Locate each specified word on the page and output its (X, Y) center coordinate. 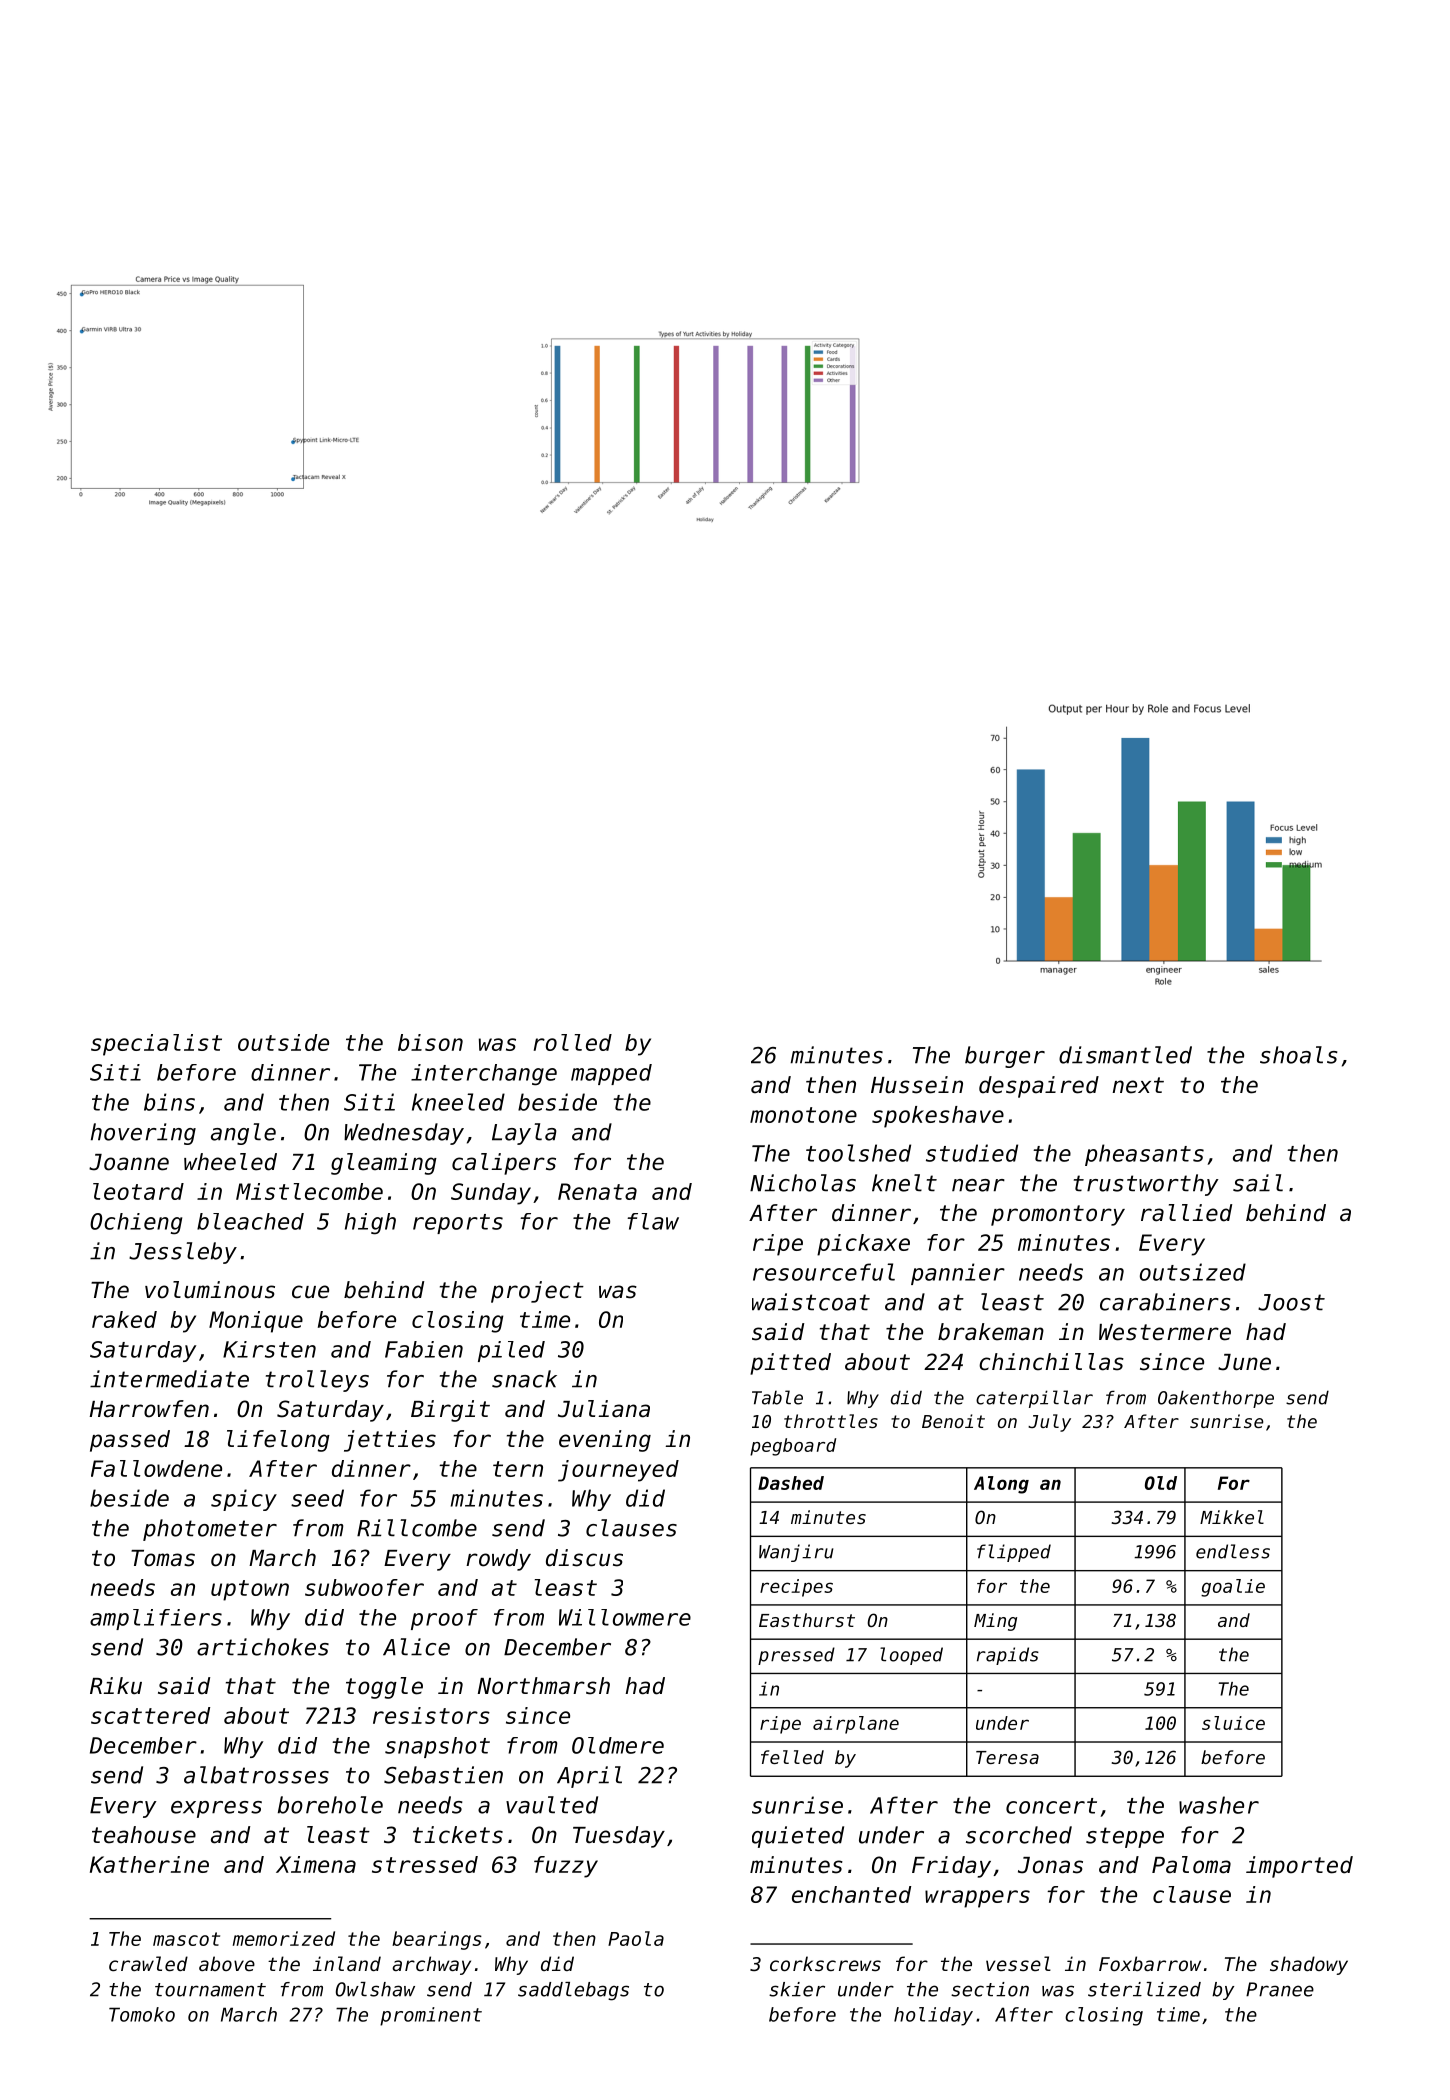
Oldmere (618, 1745)
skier (797, 1989)
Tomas (163, 1558)
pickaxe (863, 1245)
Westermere (1165, 1332)
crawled (148, 1963)
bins (169, 1102)
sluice (1233, 1723)
